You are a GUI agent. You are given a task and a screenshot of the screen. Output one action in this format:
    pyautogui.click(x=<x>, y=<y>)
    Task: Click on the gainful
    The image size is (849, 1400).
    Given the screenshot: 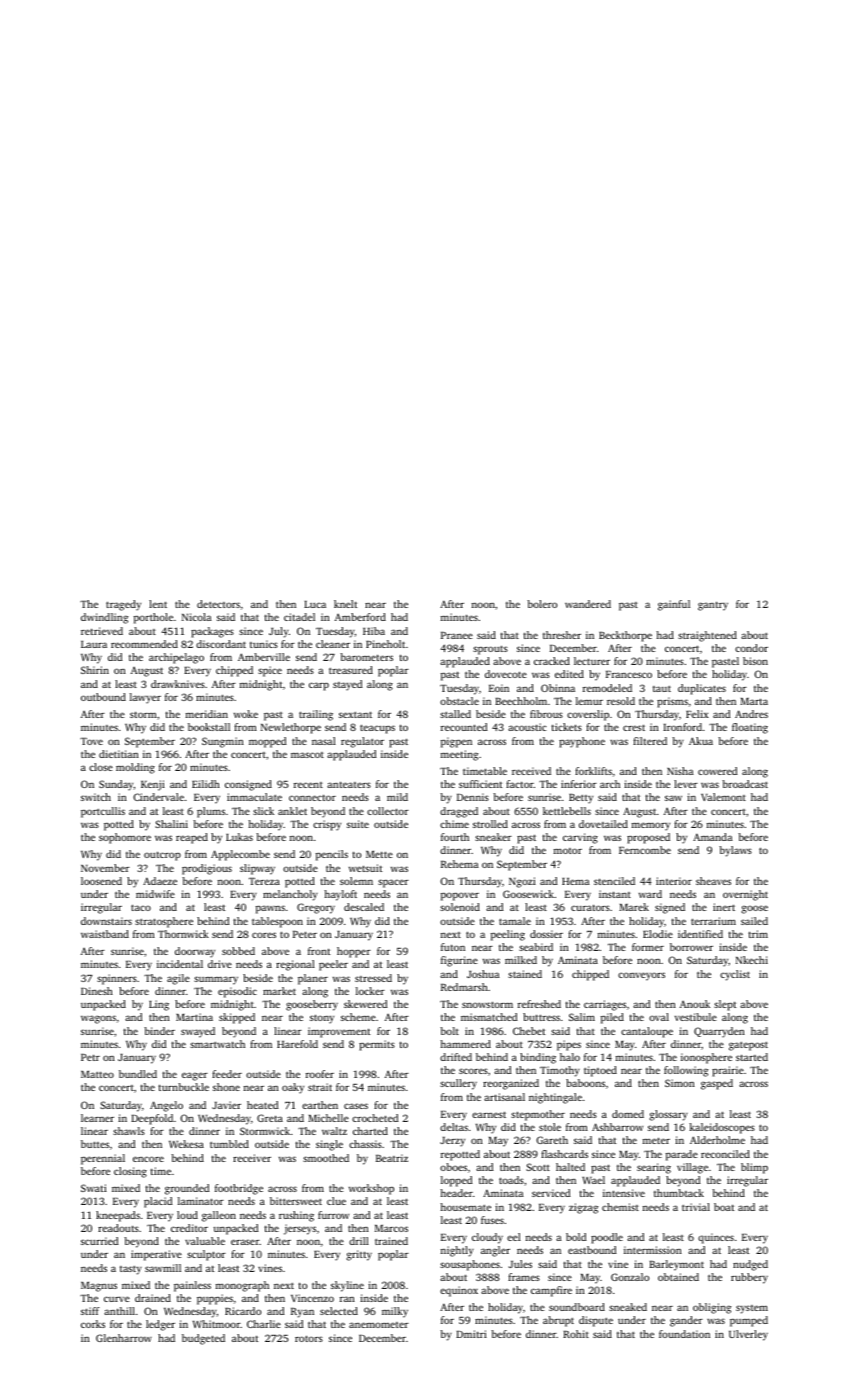 What is the action you would take?
    pyautogui.click(x=674, y=605)
